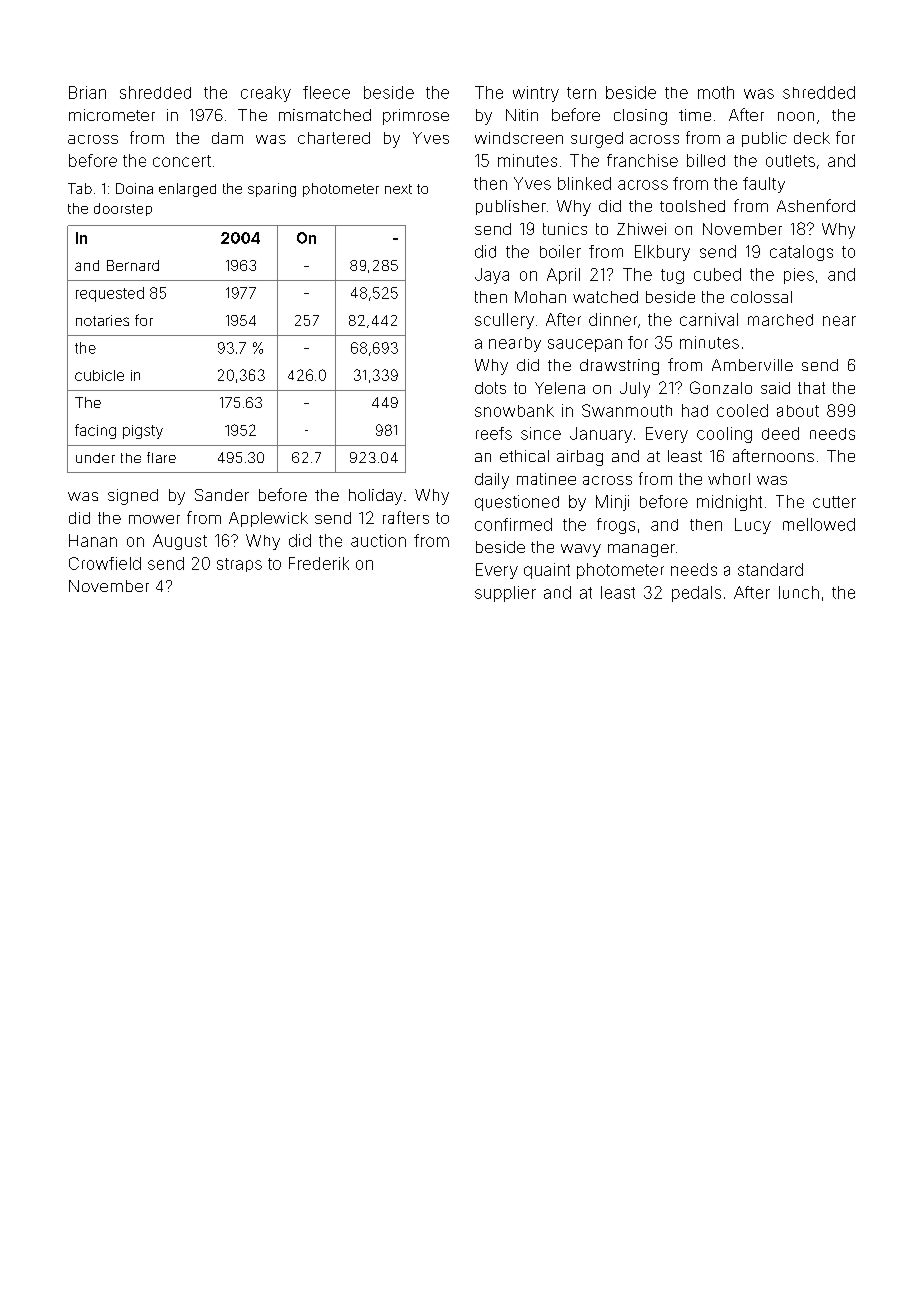  What do you see at coordinates (490, 388) in the page?
I see `dots` at bounding box center [490, 388].
